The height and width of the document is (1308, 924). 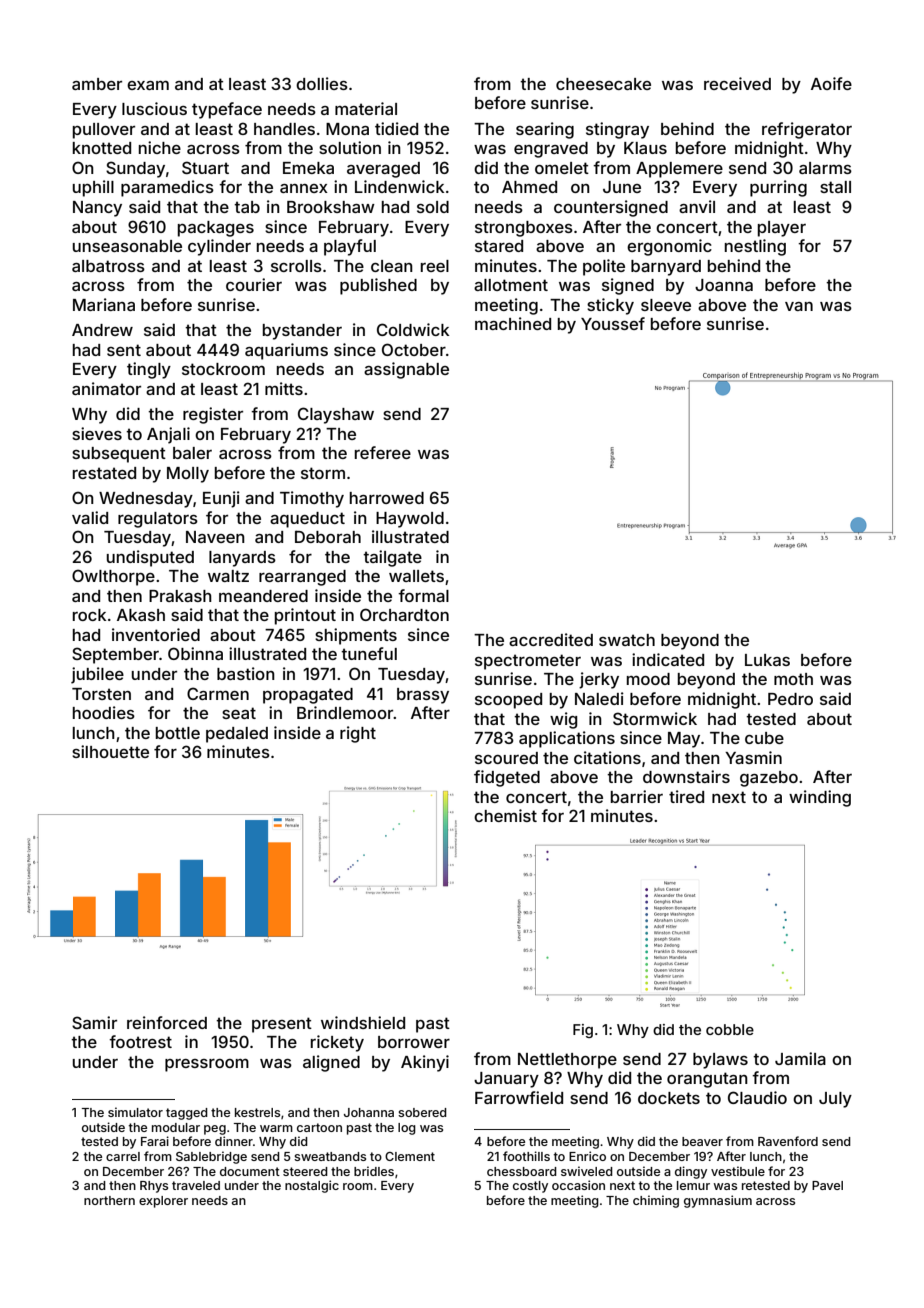 I want to click on Joanna, so click(x=724, y=285).
